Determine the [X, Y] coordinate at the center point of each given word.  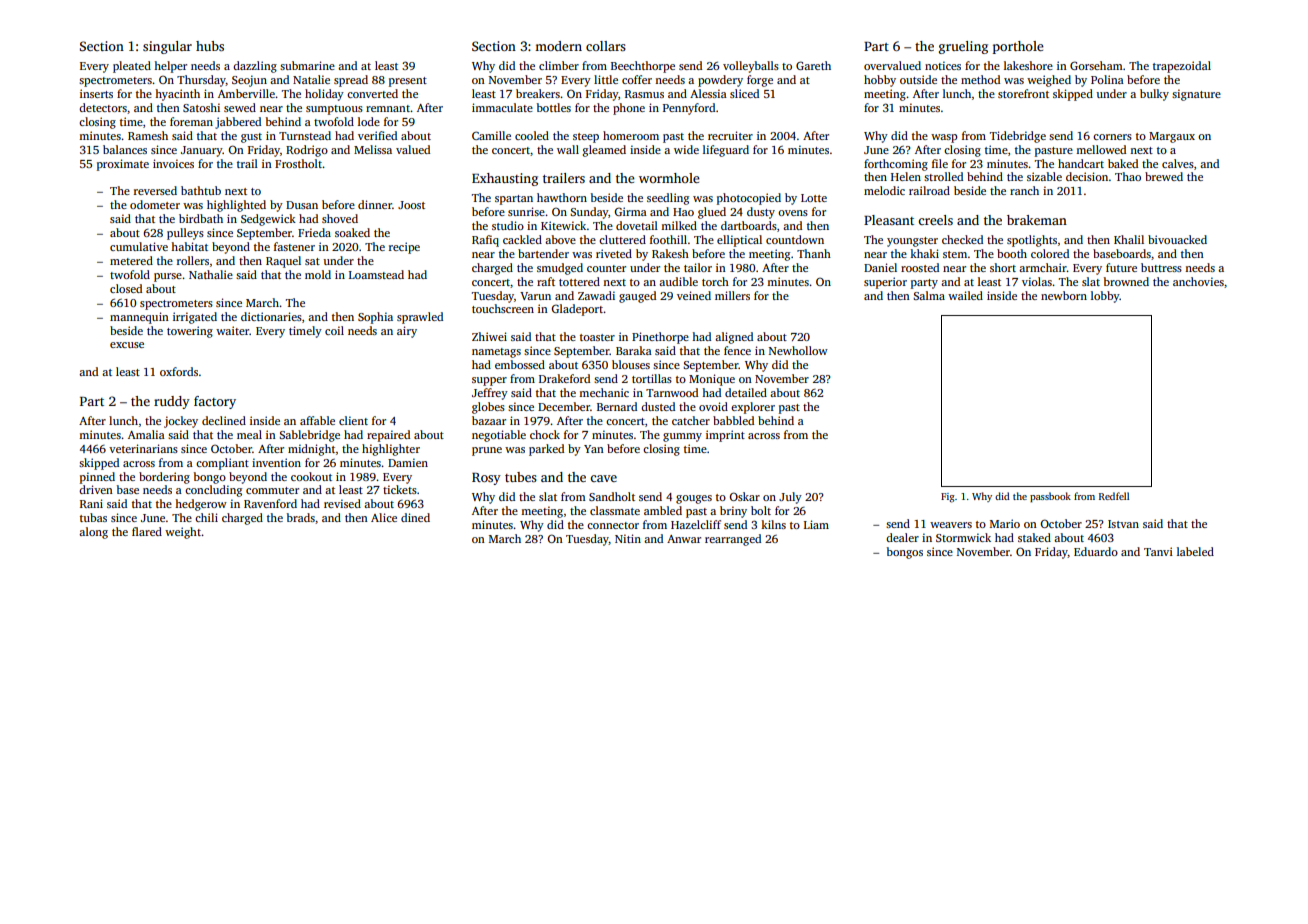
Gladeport [577, 310]
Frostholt [298, 163]
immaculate [502, 107]
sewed [240, 107]
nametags [496, 353]
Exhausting [505, 179]
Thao [1128, 176]
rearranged [733, 540]
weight [183, 533]
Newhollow [798, 350]
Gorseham [1096, 65]
